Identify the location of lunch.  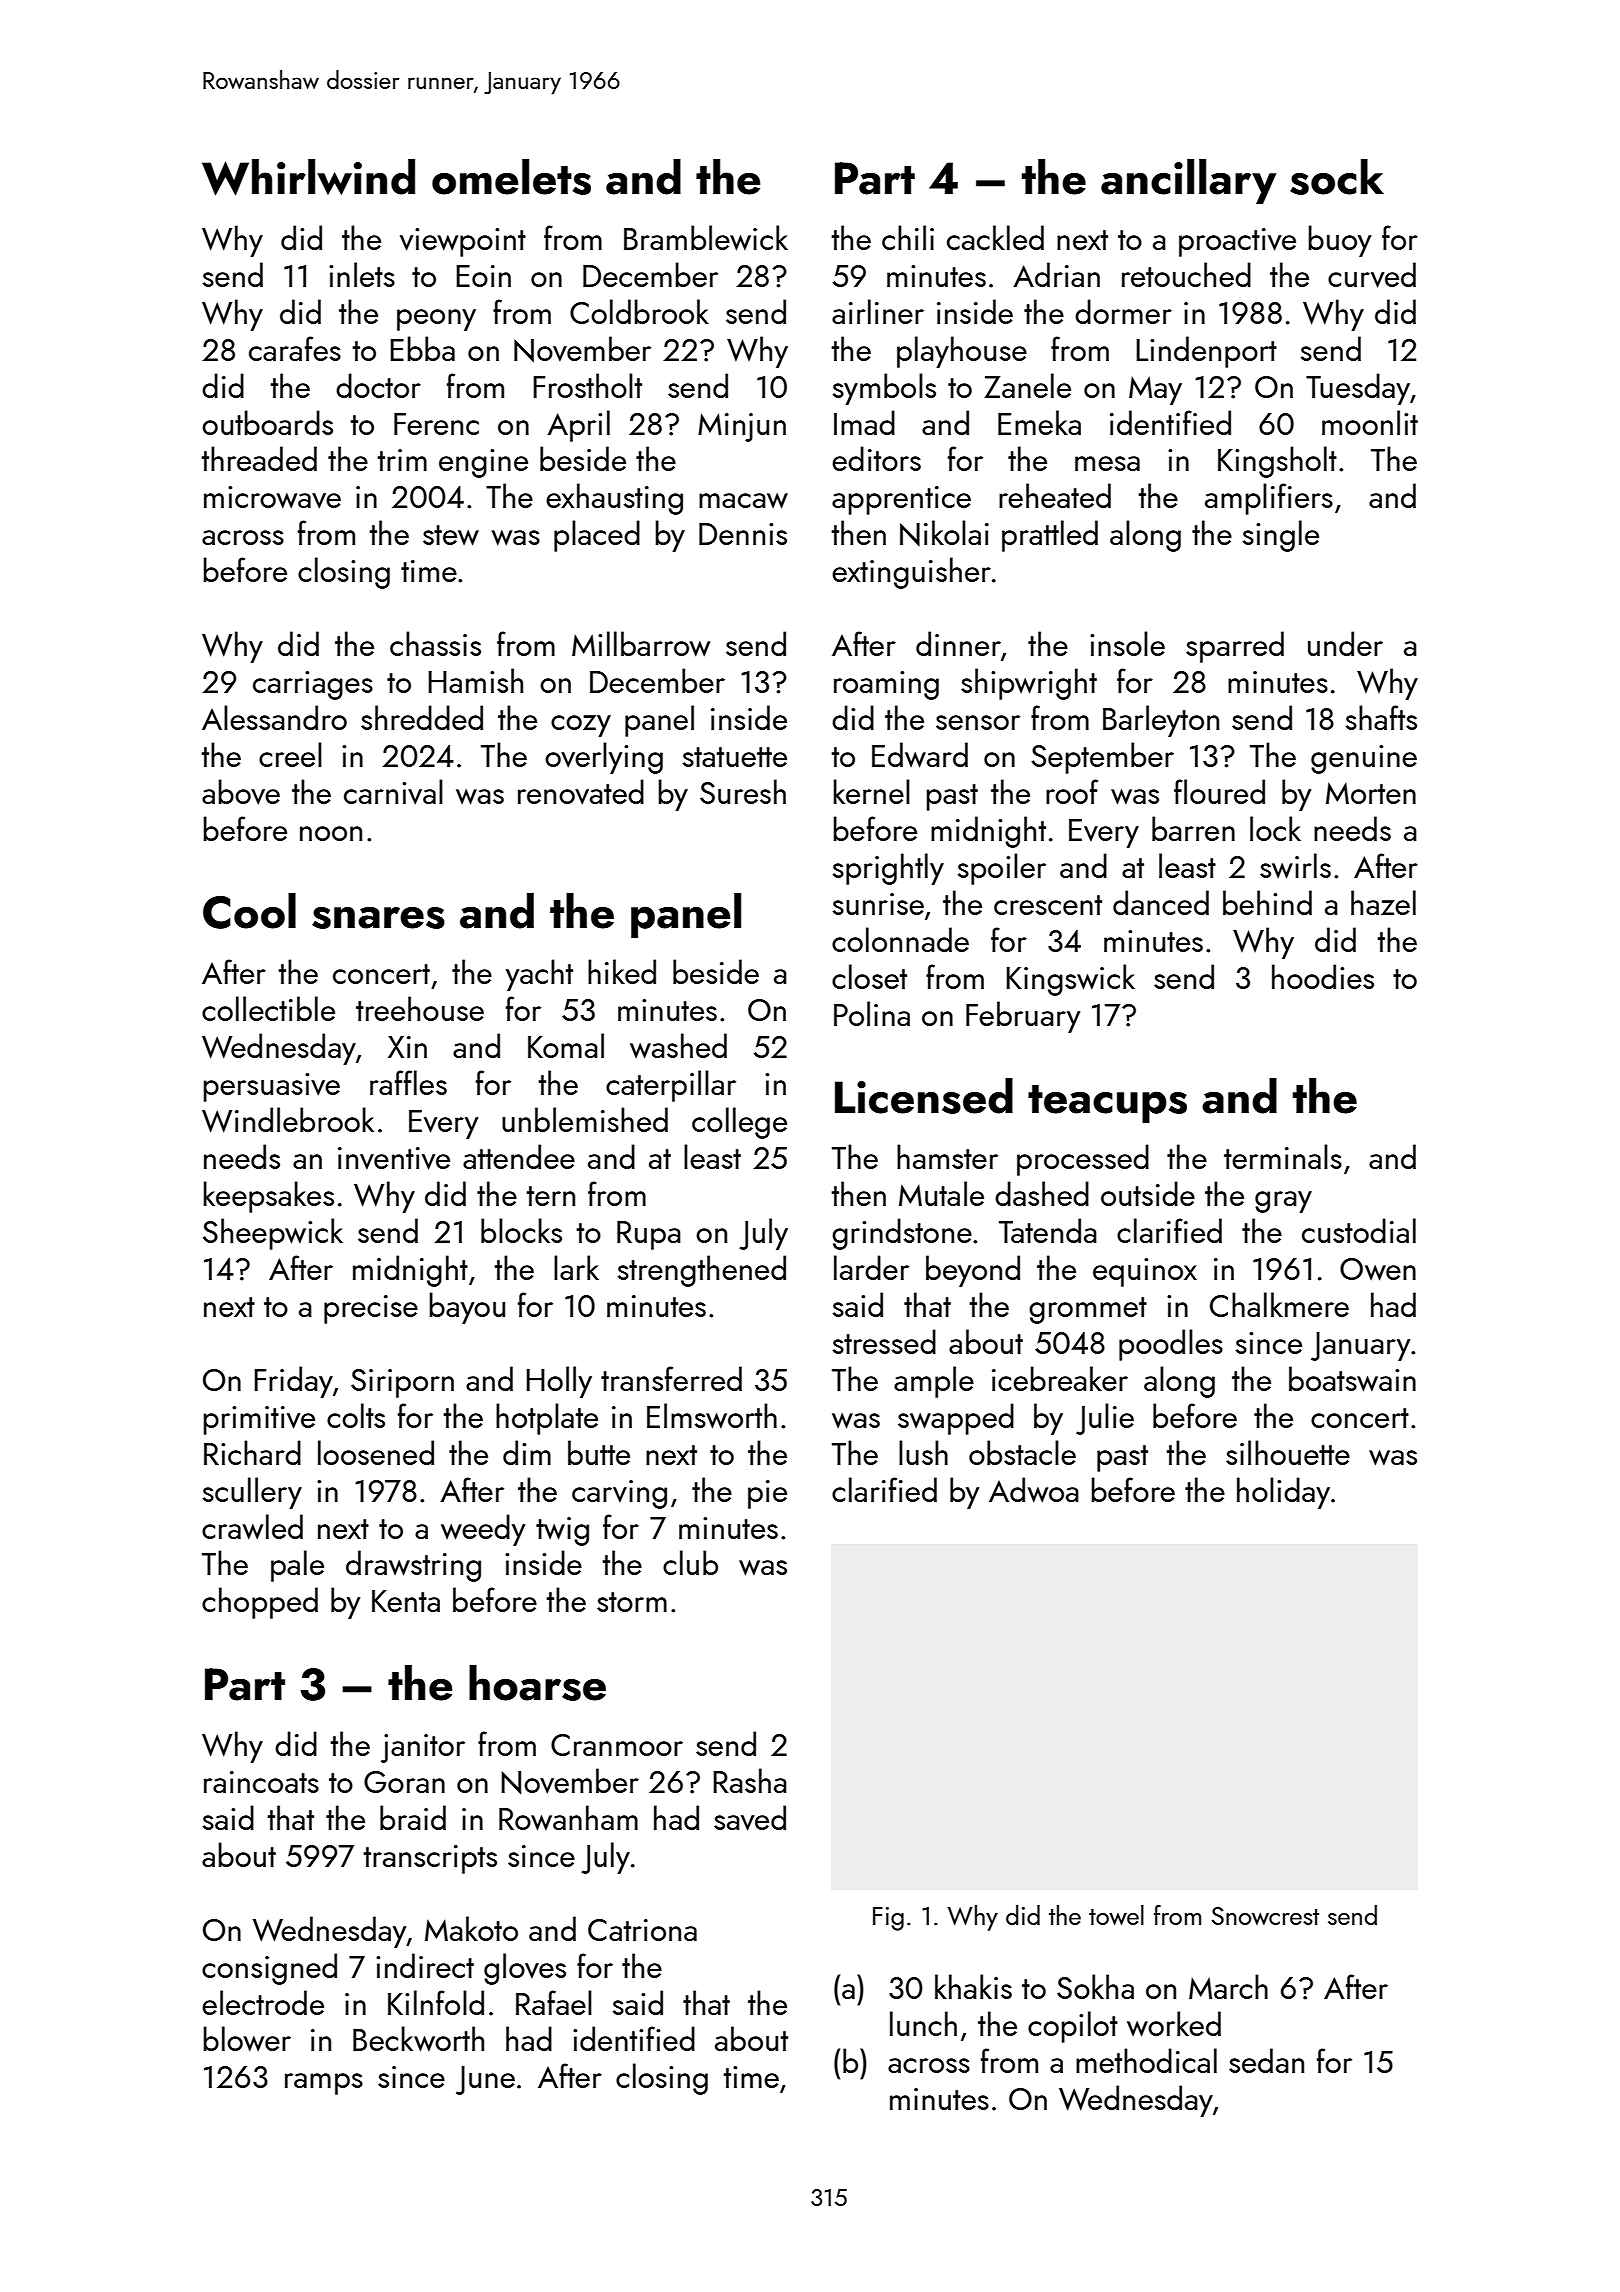
(923, 2023).
